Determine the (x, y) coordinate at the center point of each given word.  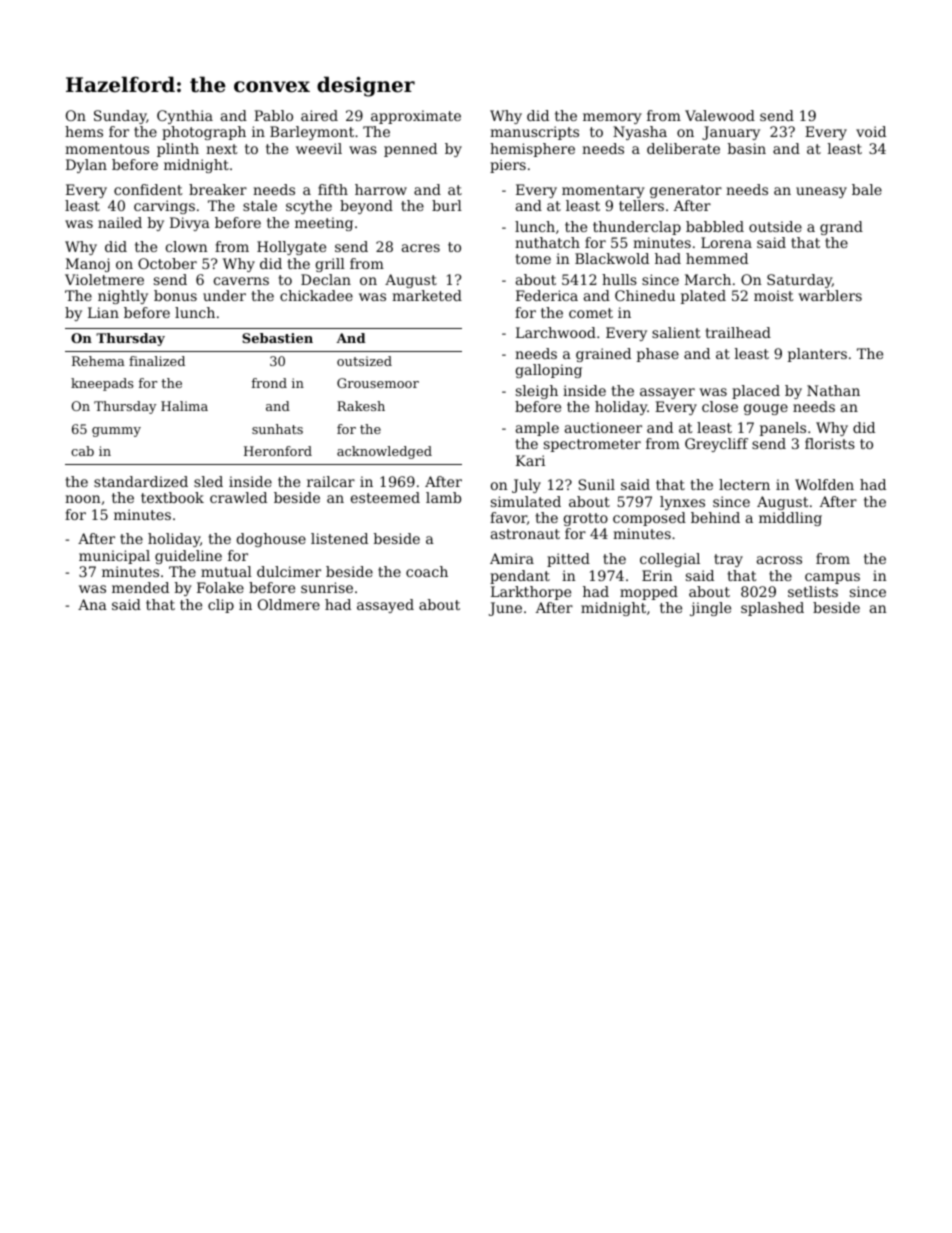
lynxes (682, 503)
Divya (190, 224)
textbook (172, 497)
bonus (175, 295)
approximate (416, 117)
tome (533, 259)
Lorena (726, 242)
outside (775, 226)
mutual (226, 571)
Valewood (720, 115)
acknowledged (384, 452)
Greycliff (716, 445)
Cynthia (185, 117)
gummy (116, 432)
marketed (427, 295)
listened (339, 538)
